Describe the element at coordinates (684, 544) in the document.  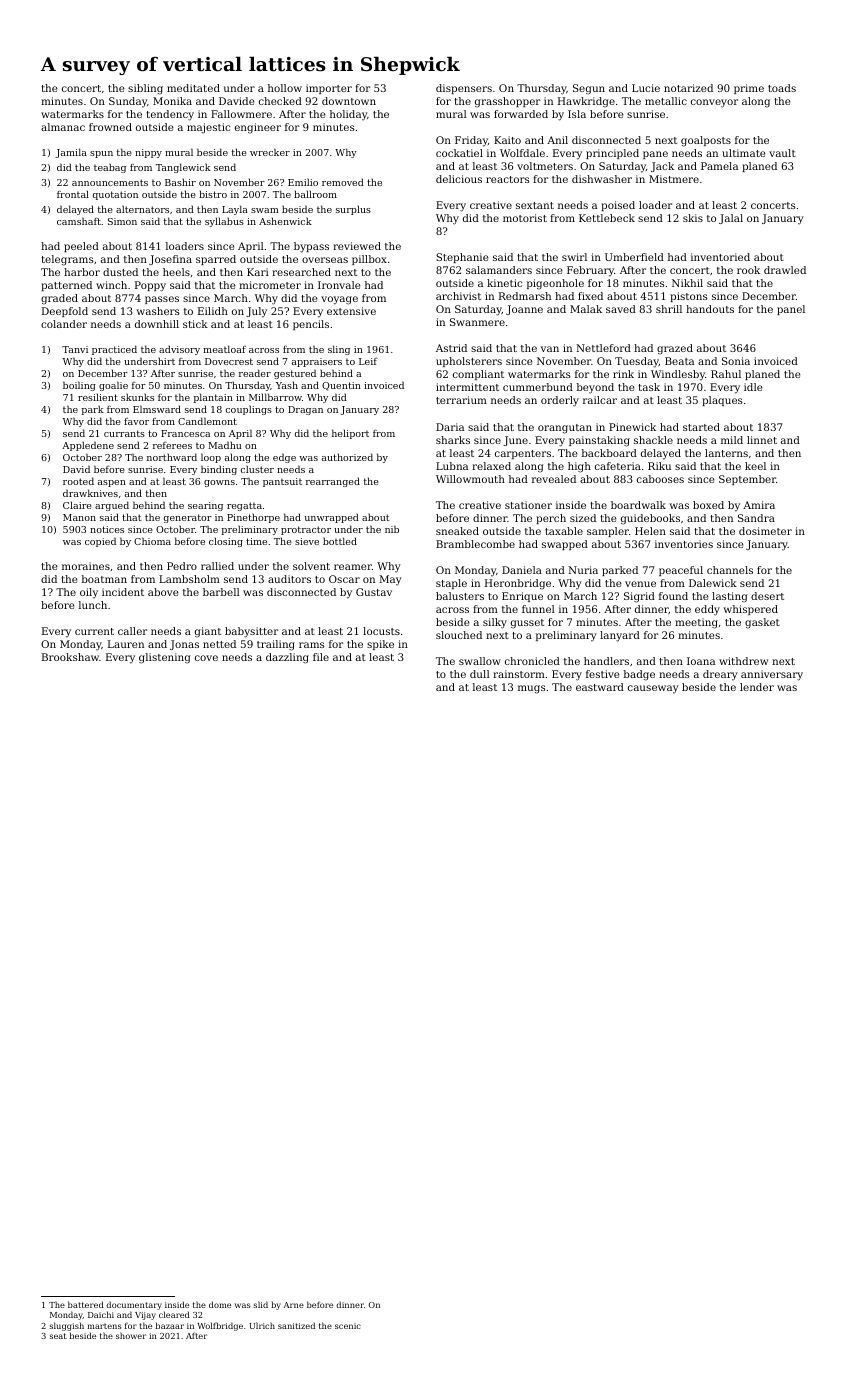
I see `inventories` at that location.
